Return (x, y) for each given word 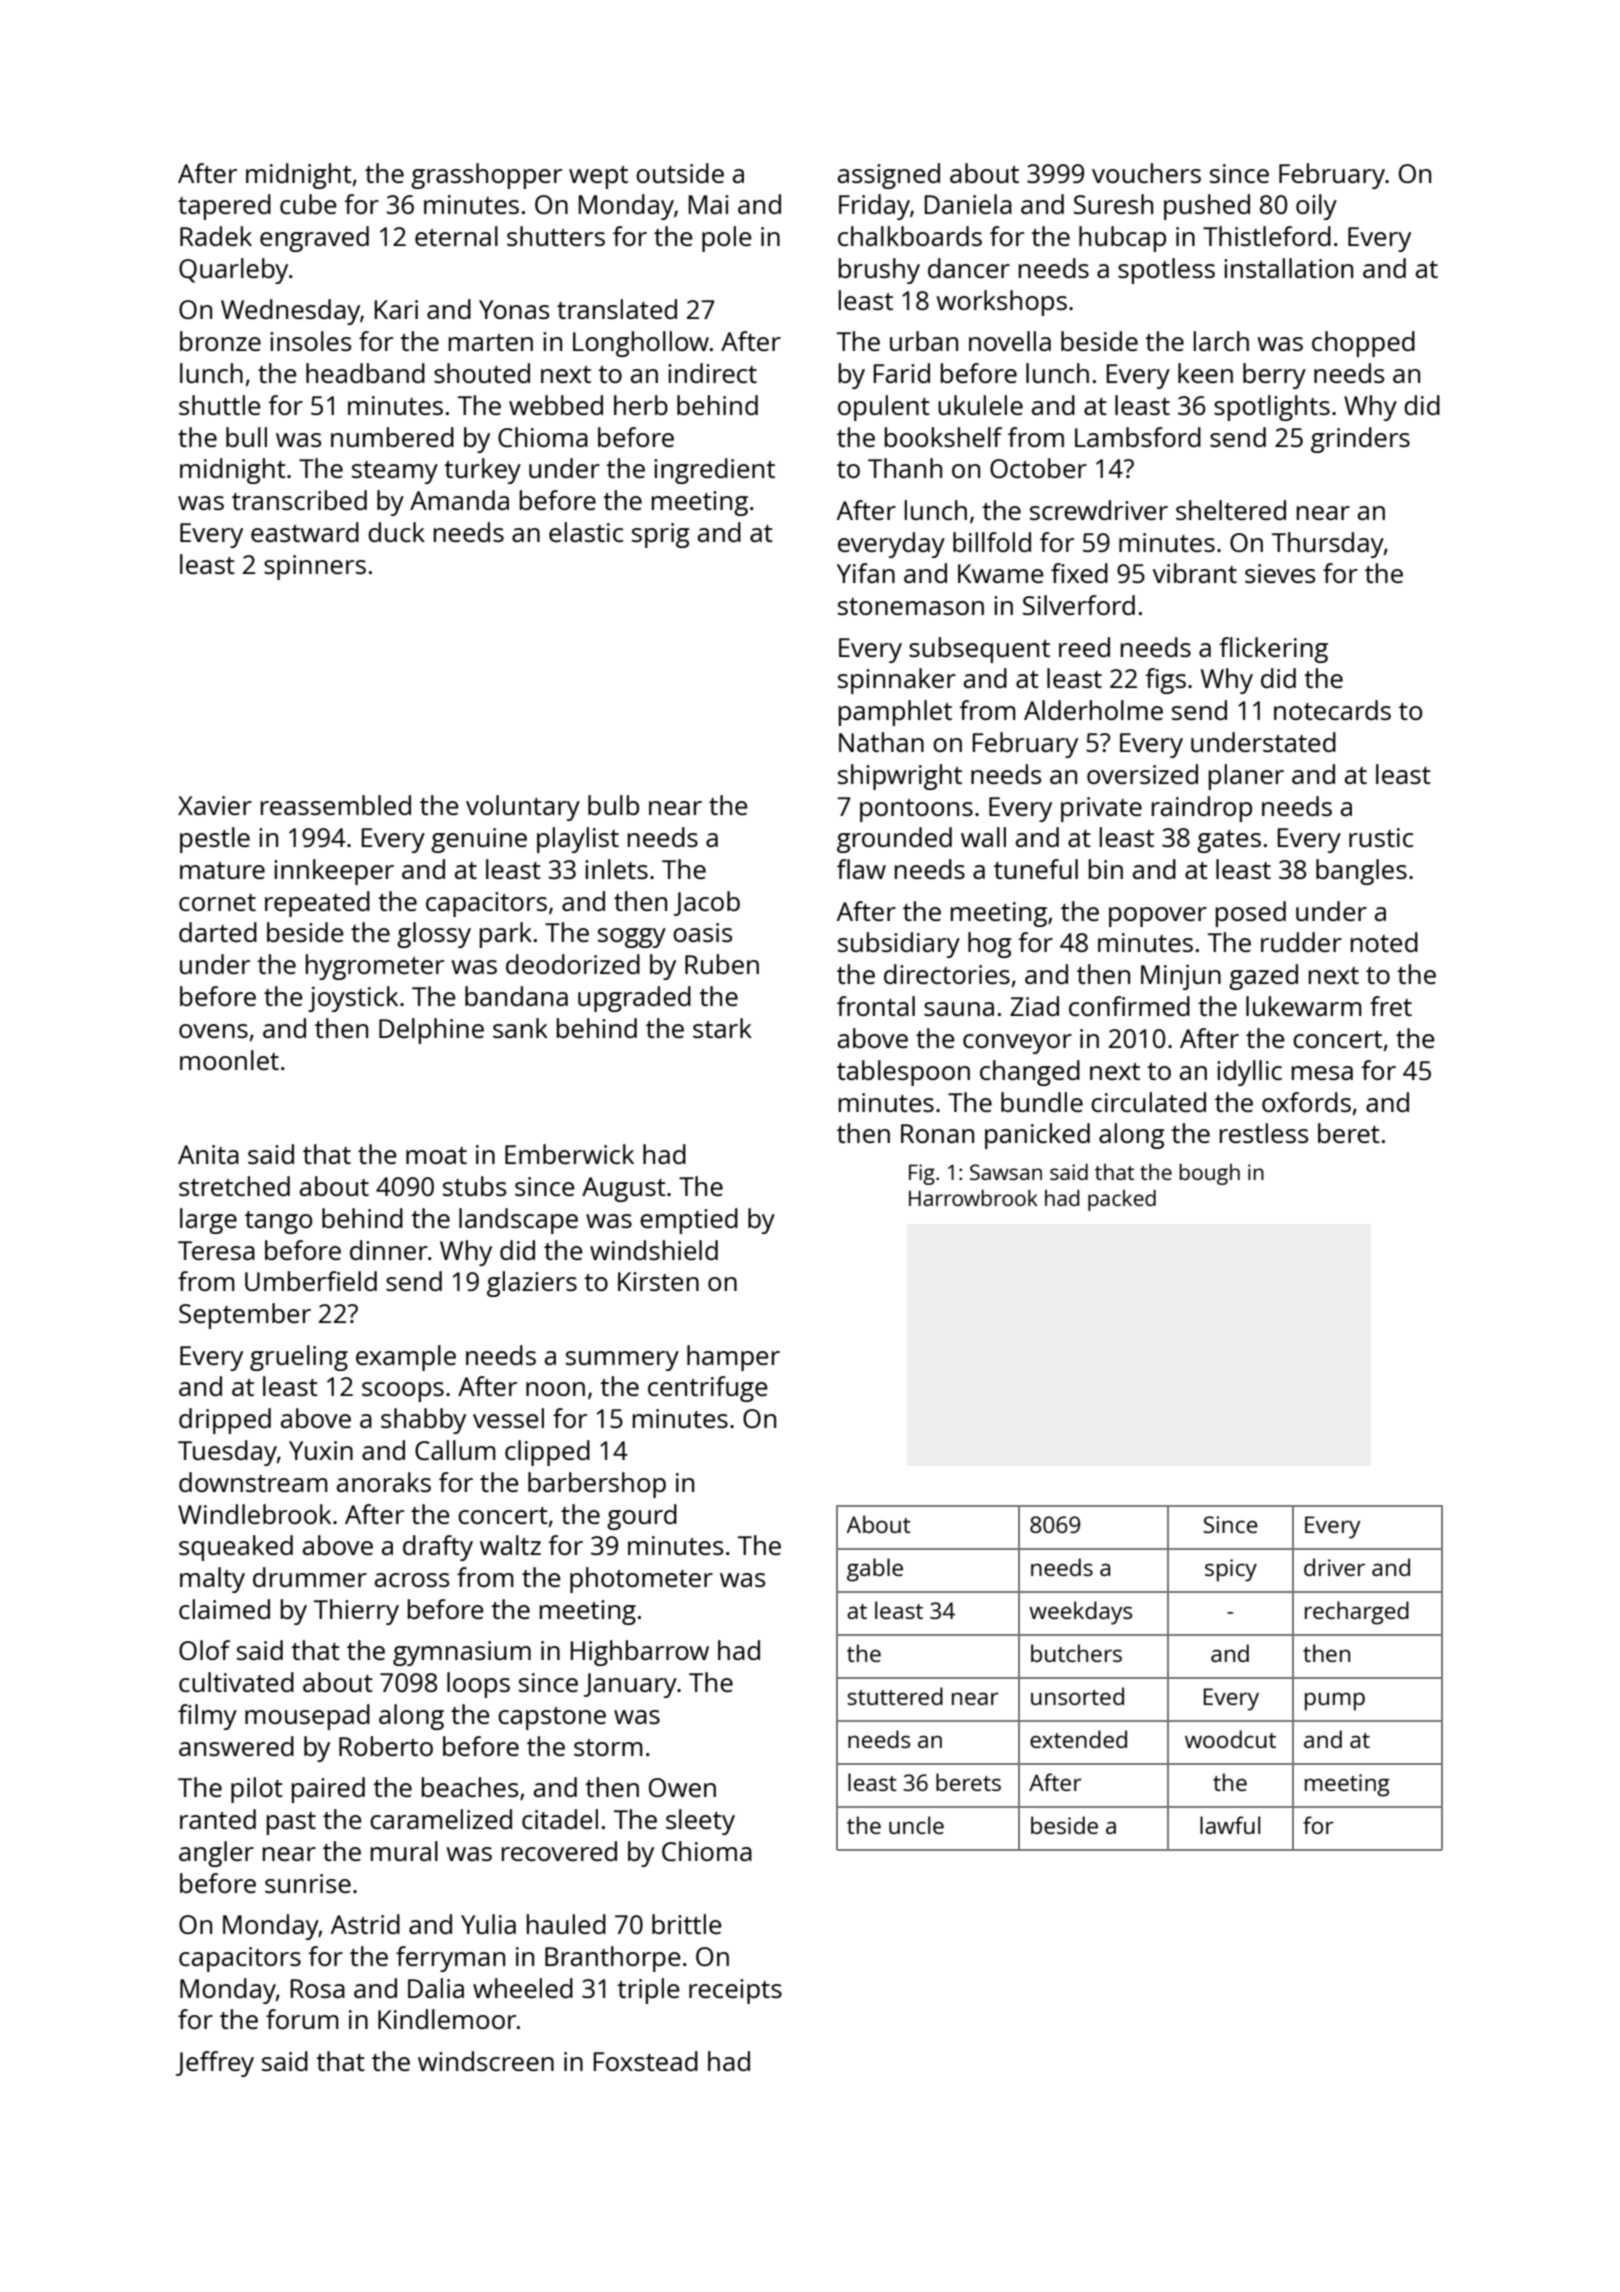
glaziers (532, 1284)
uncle (916, 1825)
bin (1106, 869)
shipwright (900, 777)
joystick (353, 999)
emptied (689, 1221)
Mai (709, 204)
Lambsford (1138, 437)
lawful (1230, 1825)
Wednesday (290, 312)
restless (1264, 1133)
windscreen (486, 2061)
